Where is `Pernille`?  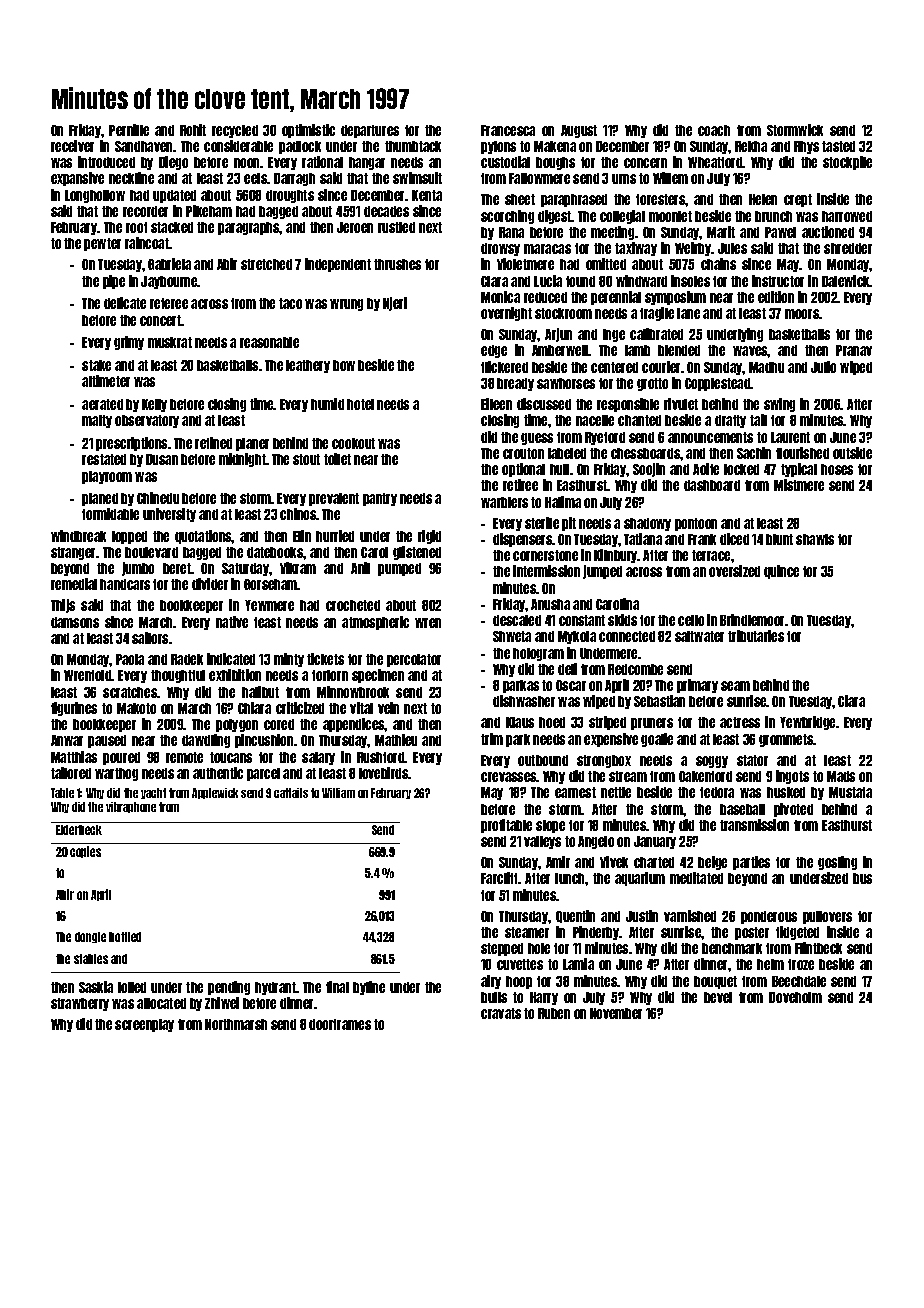 Pernille is located at coordinates (129, 130).
